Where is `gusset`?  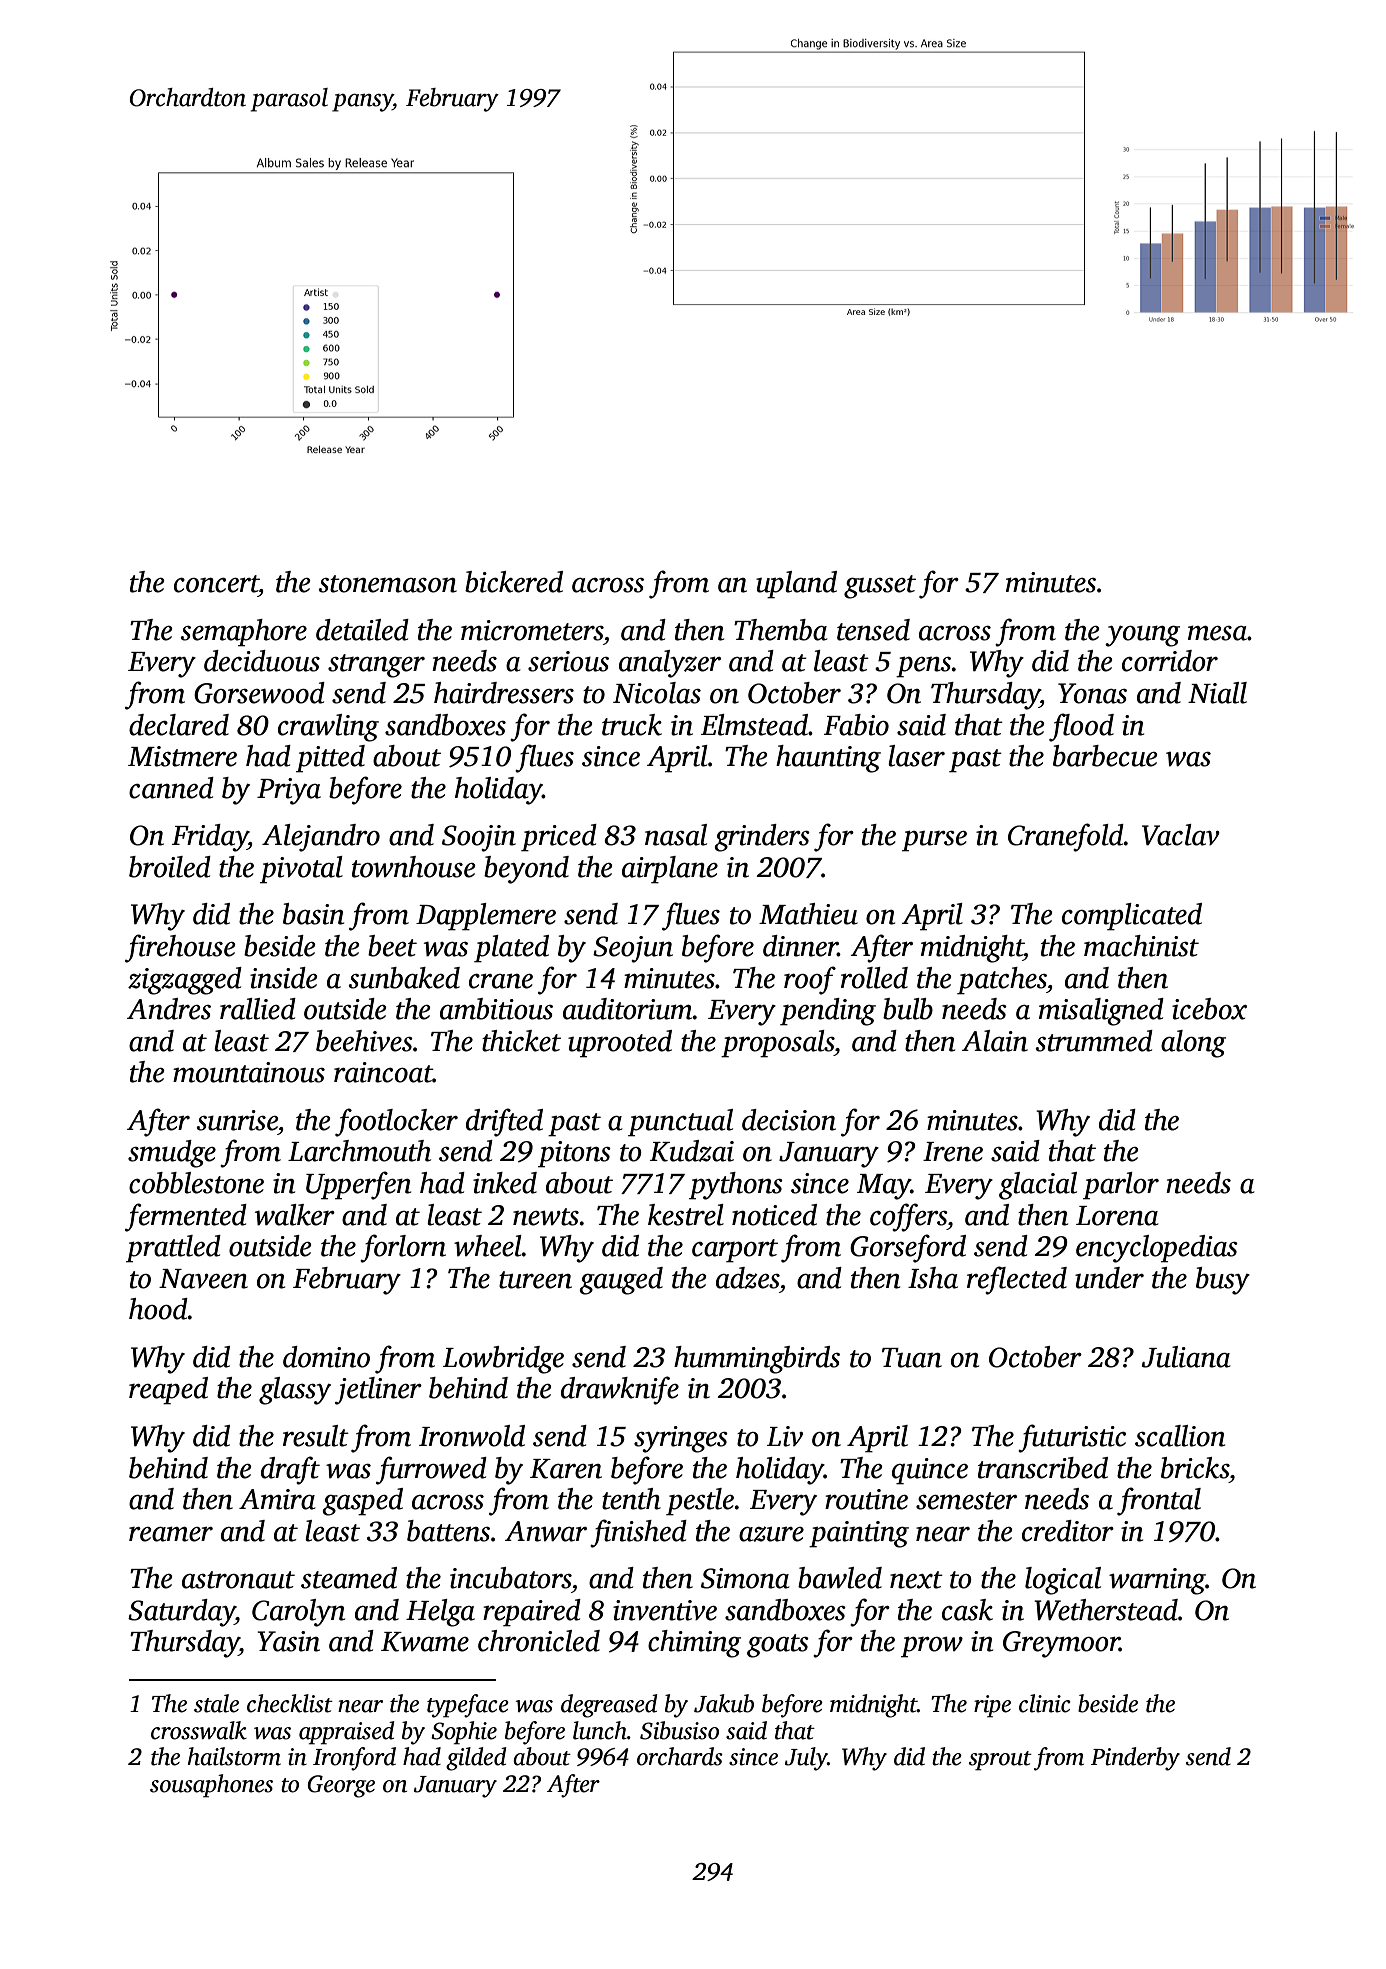 gusset is located at coordinates (880, 587).
